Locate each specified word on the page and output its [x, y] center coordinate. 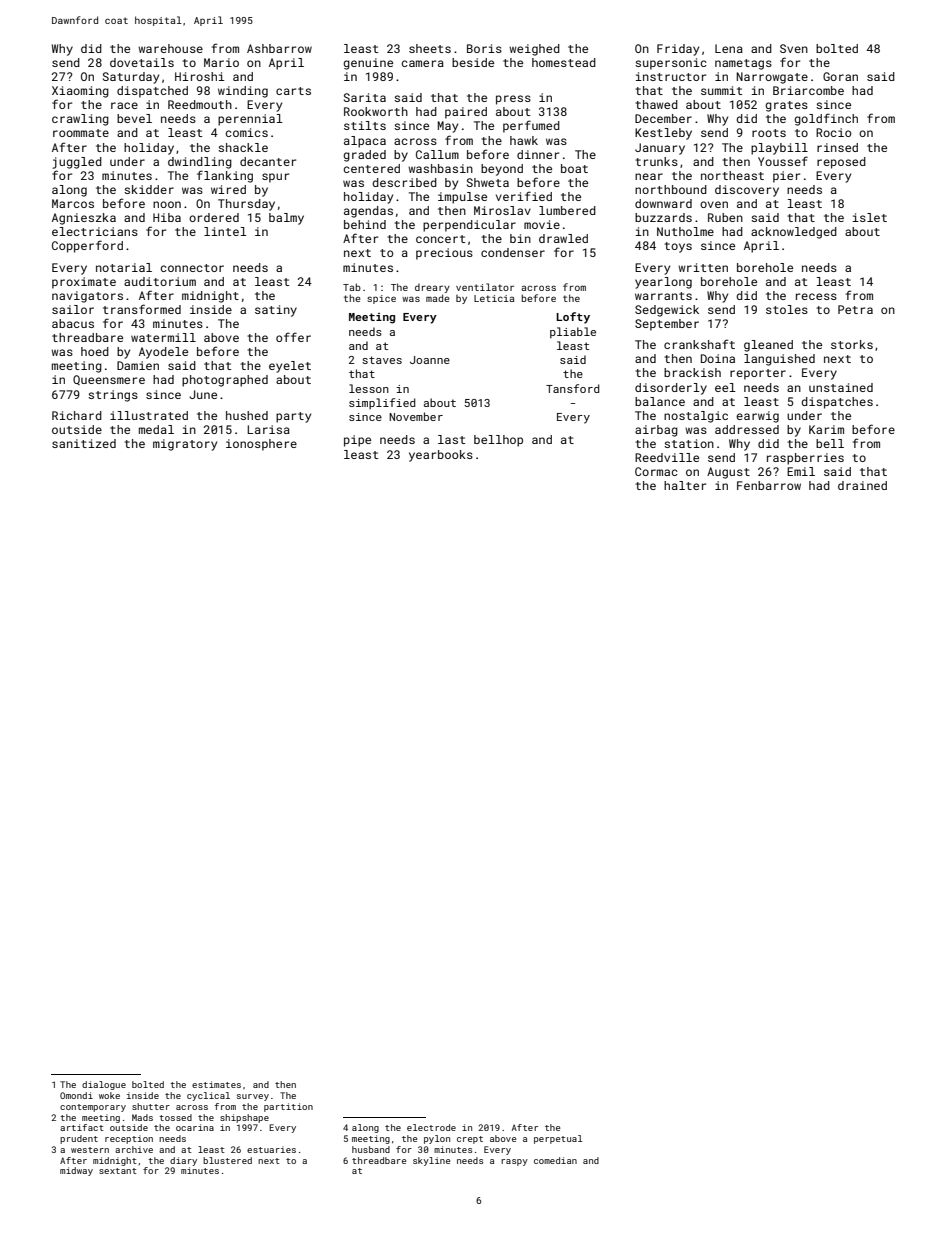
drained [862, 485]
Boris [484, 48]
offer [293, 337]
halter [685, 485]
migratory [185, 445]
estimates [216, 1084]
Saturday [131, 78]
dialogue [104, 1085]
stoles [787, 309]
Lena [729, 48]
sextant [118, 1171]
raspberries [805, 459]
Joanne [430, 360]
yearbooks [441, 456]
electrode [431, 1127]
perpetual [558, 1139]
